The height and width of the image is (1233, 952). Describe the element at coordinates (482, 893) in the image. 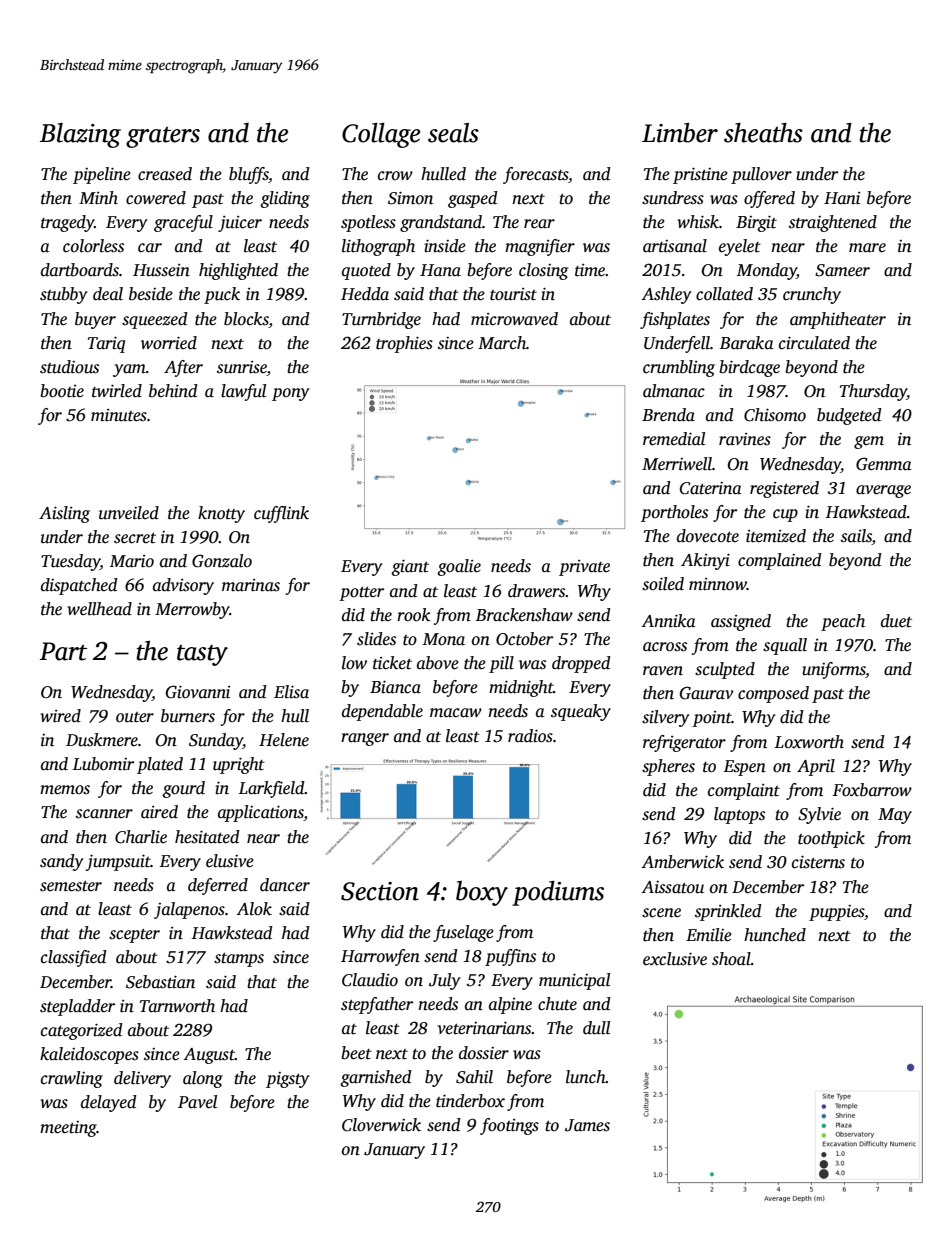

I see `boxy` at that location.
